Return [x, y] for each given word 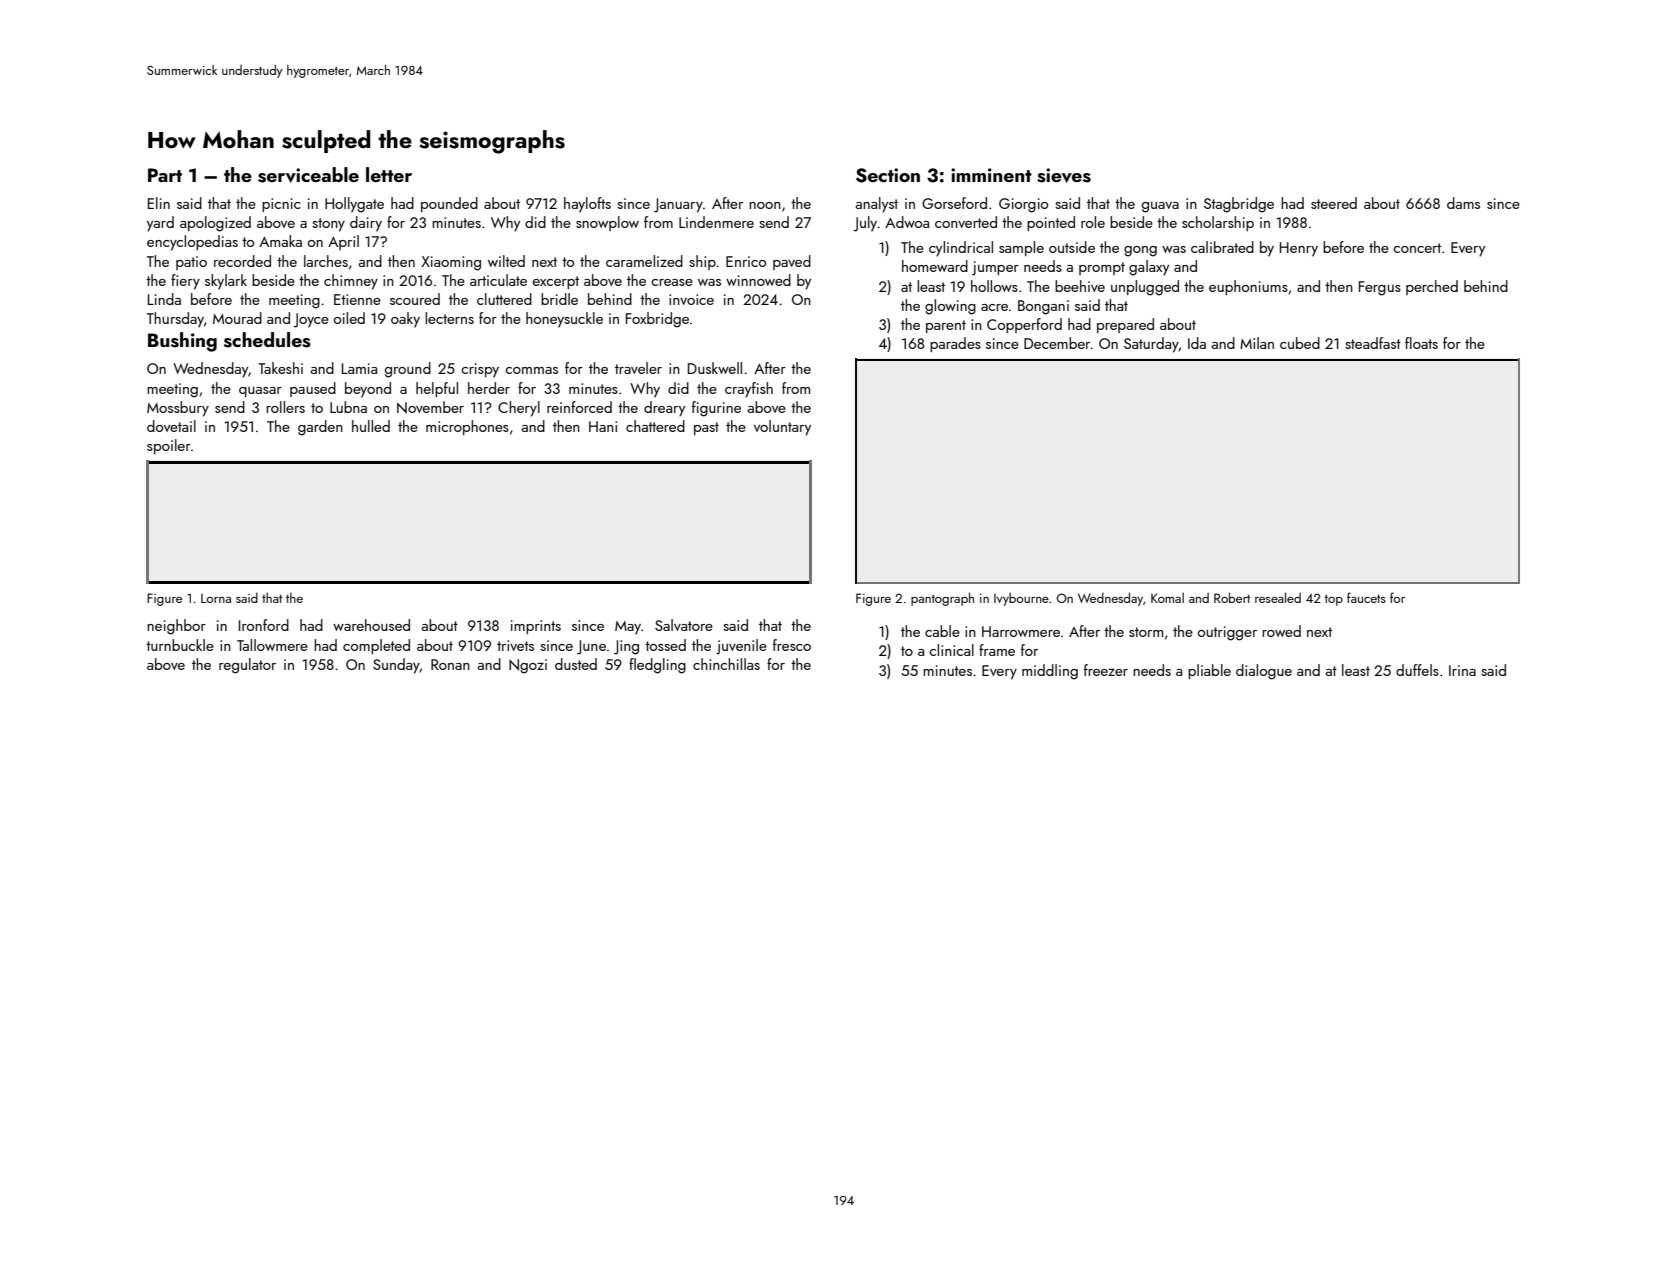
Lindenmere [716, 222]
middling [1050, 672]
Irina [1462, 670]
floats [1421, 343]
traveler [638, 368]
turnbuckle [180, 645]
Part [165, 175]
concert [1417, 248]
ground [408, 370]
